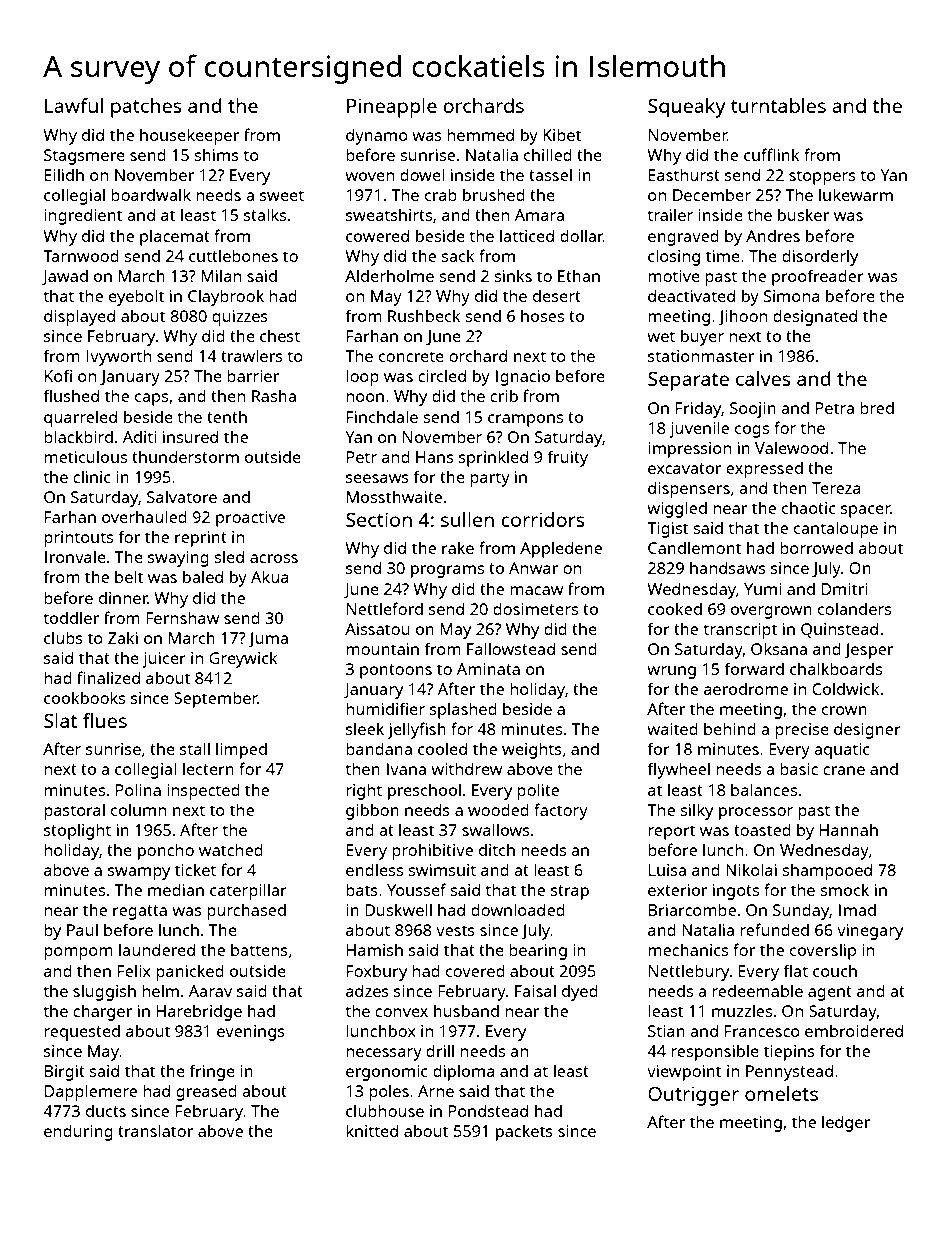 The height and width of the screenshot is (1233, 952). I want to click on Lawful, so click(74, 105).
